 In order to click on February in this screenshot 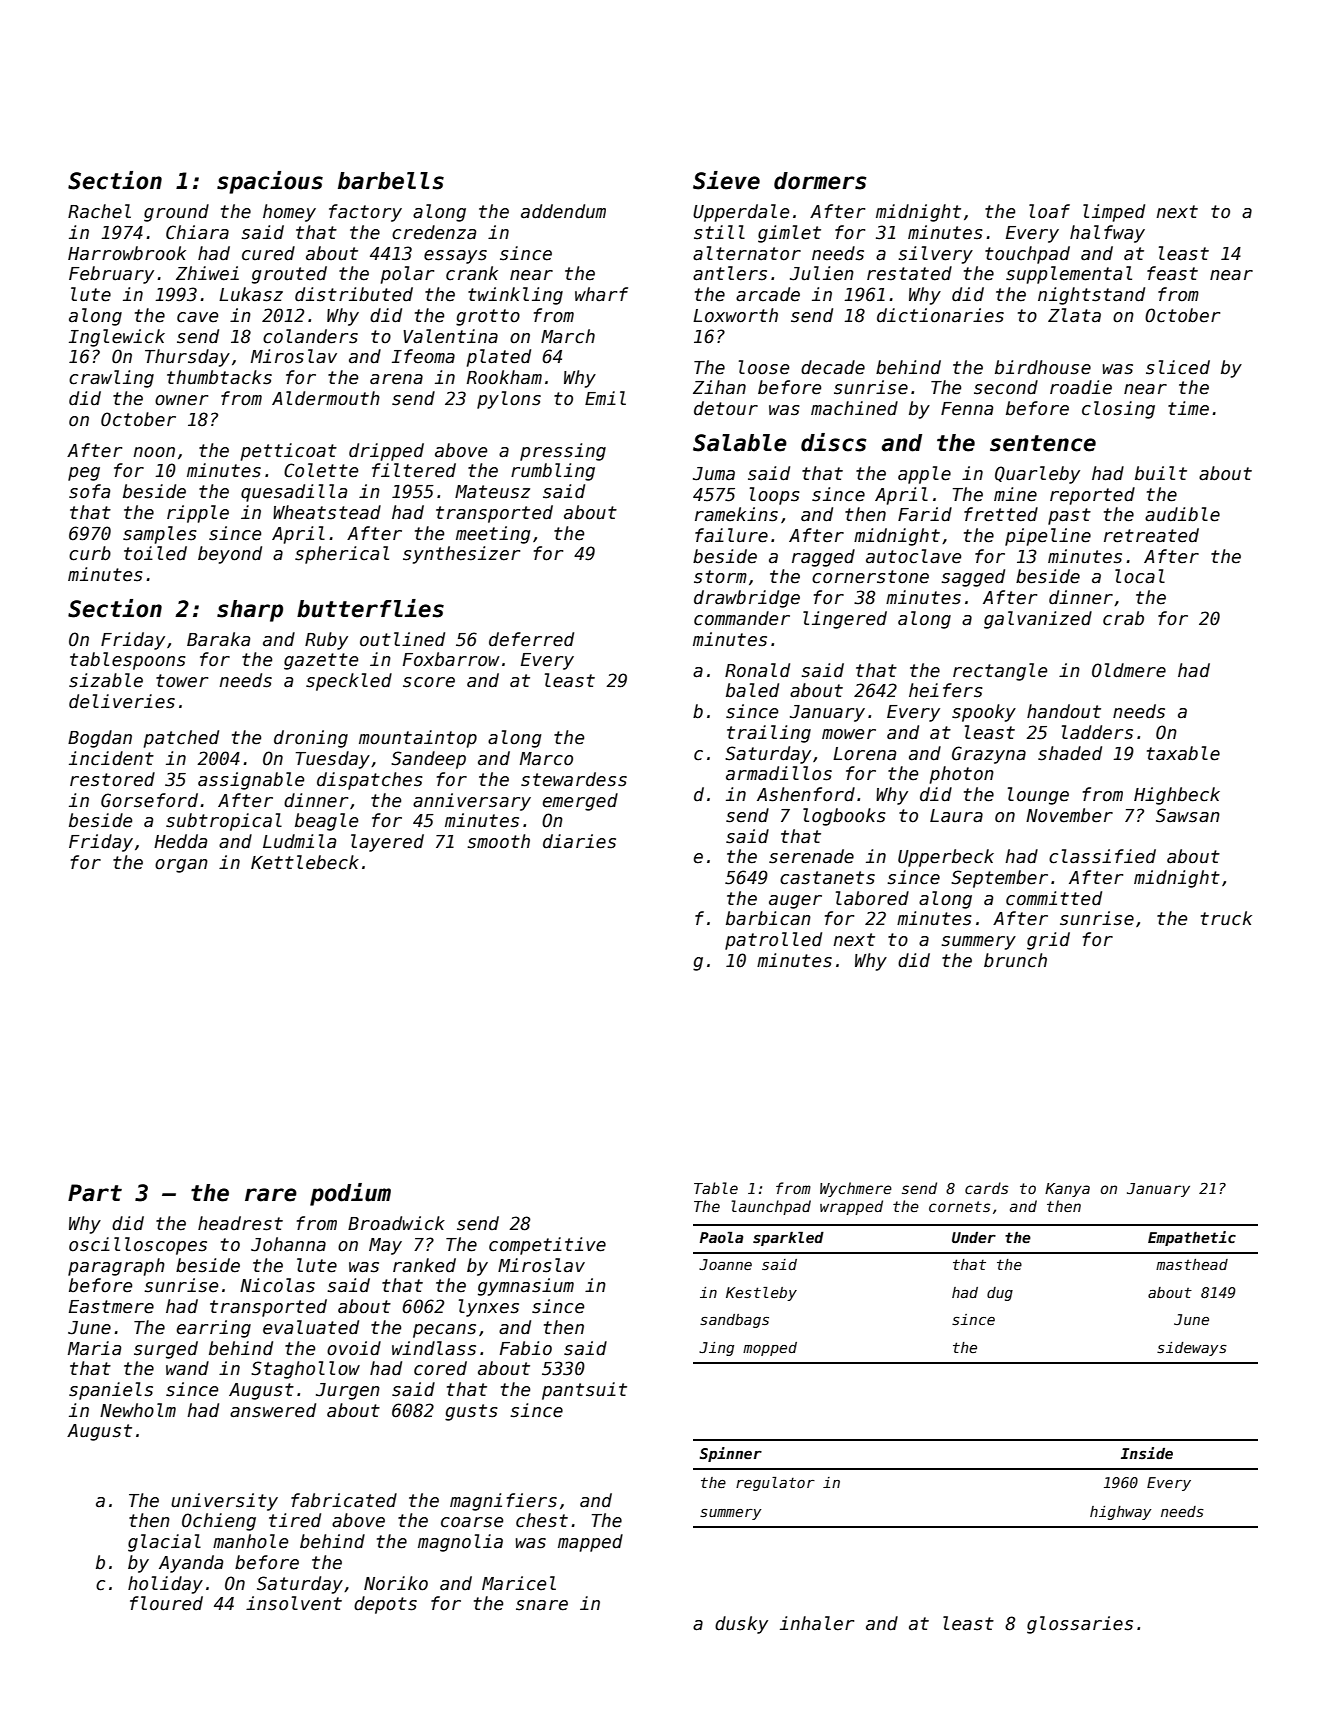, I will do `click(111, 275)`.
